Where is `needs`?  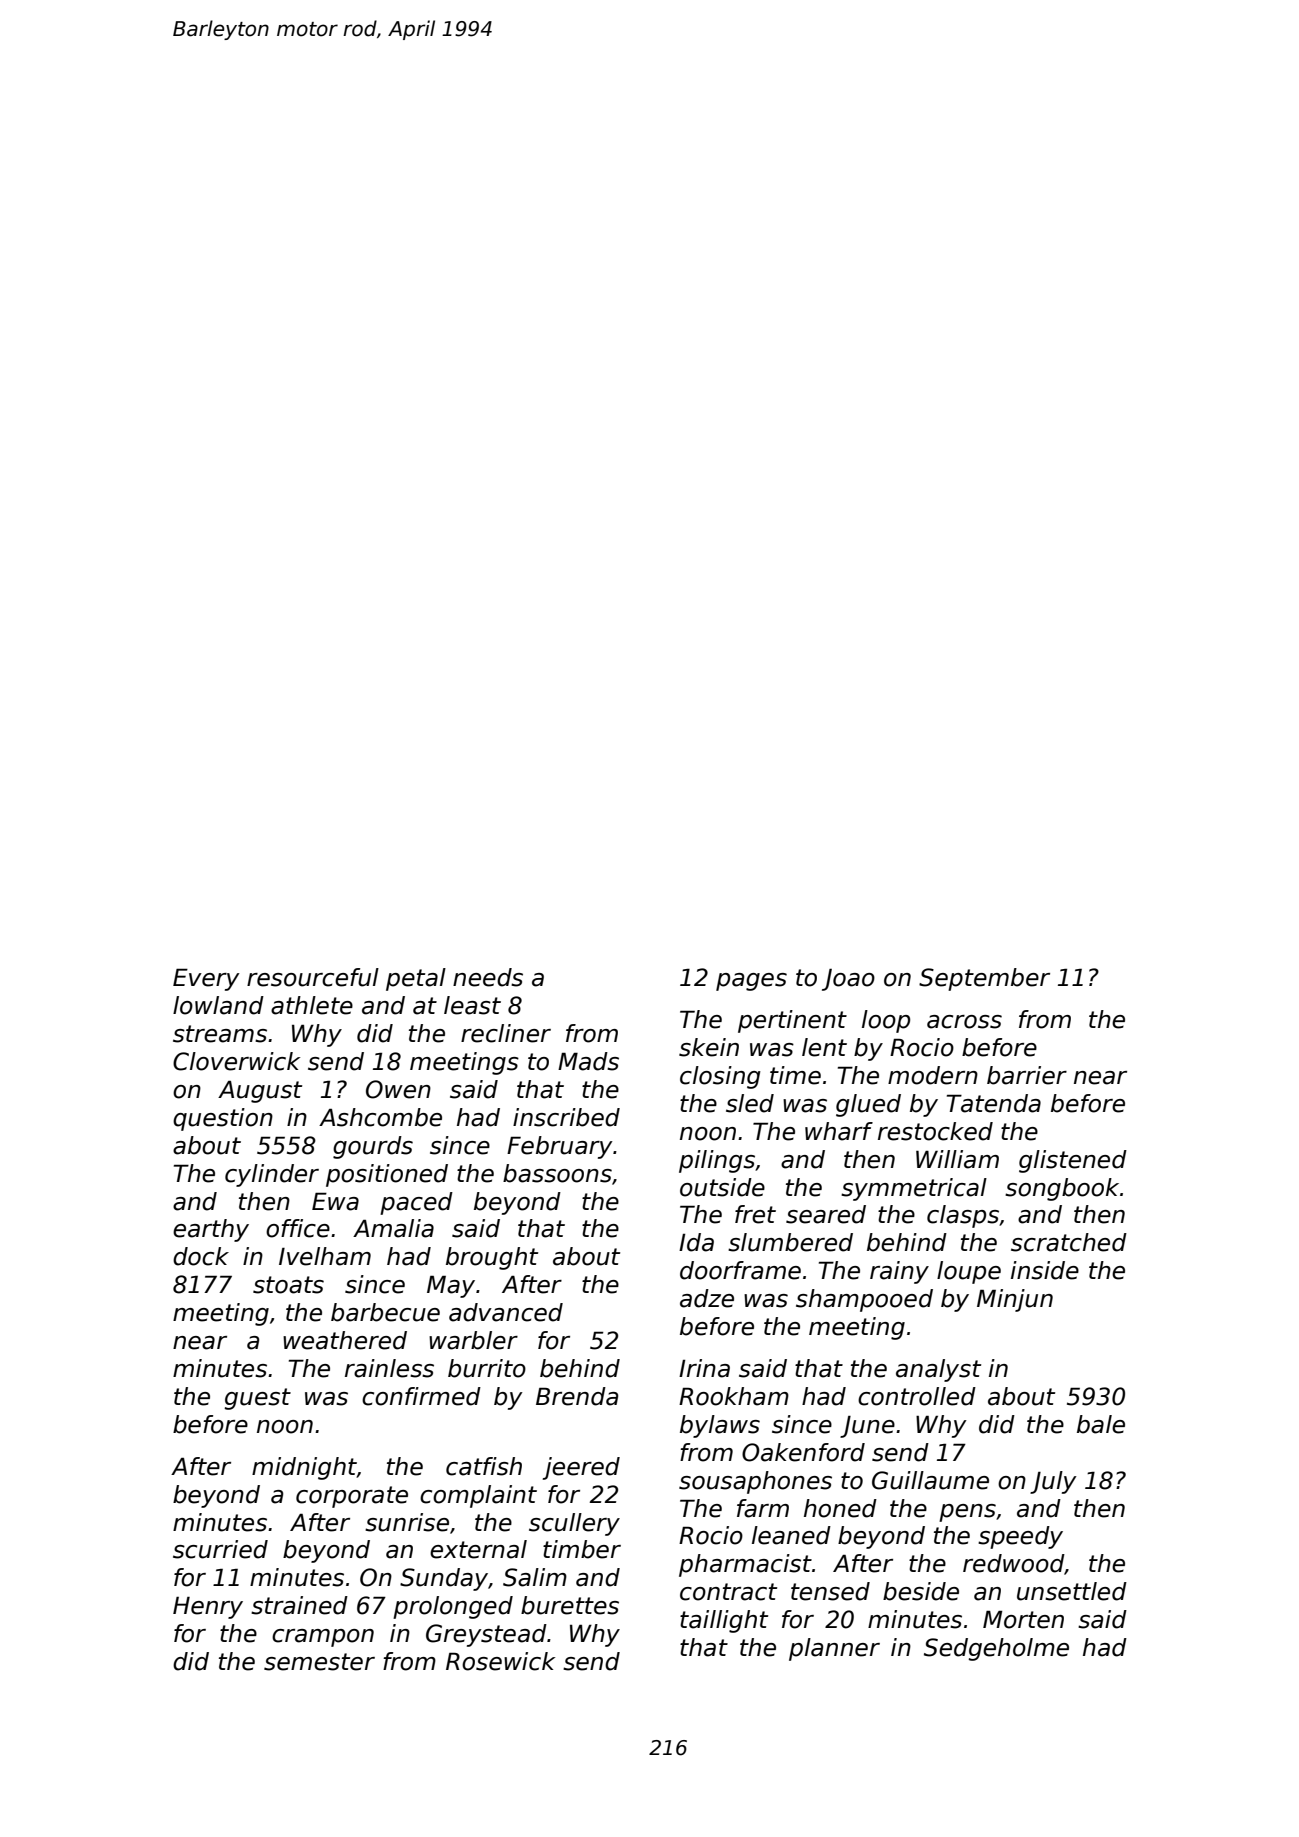
needs is located at coordinates (488, 977).
